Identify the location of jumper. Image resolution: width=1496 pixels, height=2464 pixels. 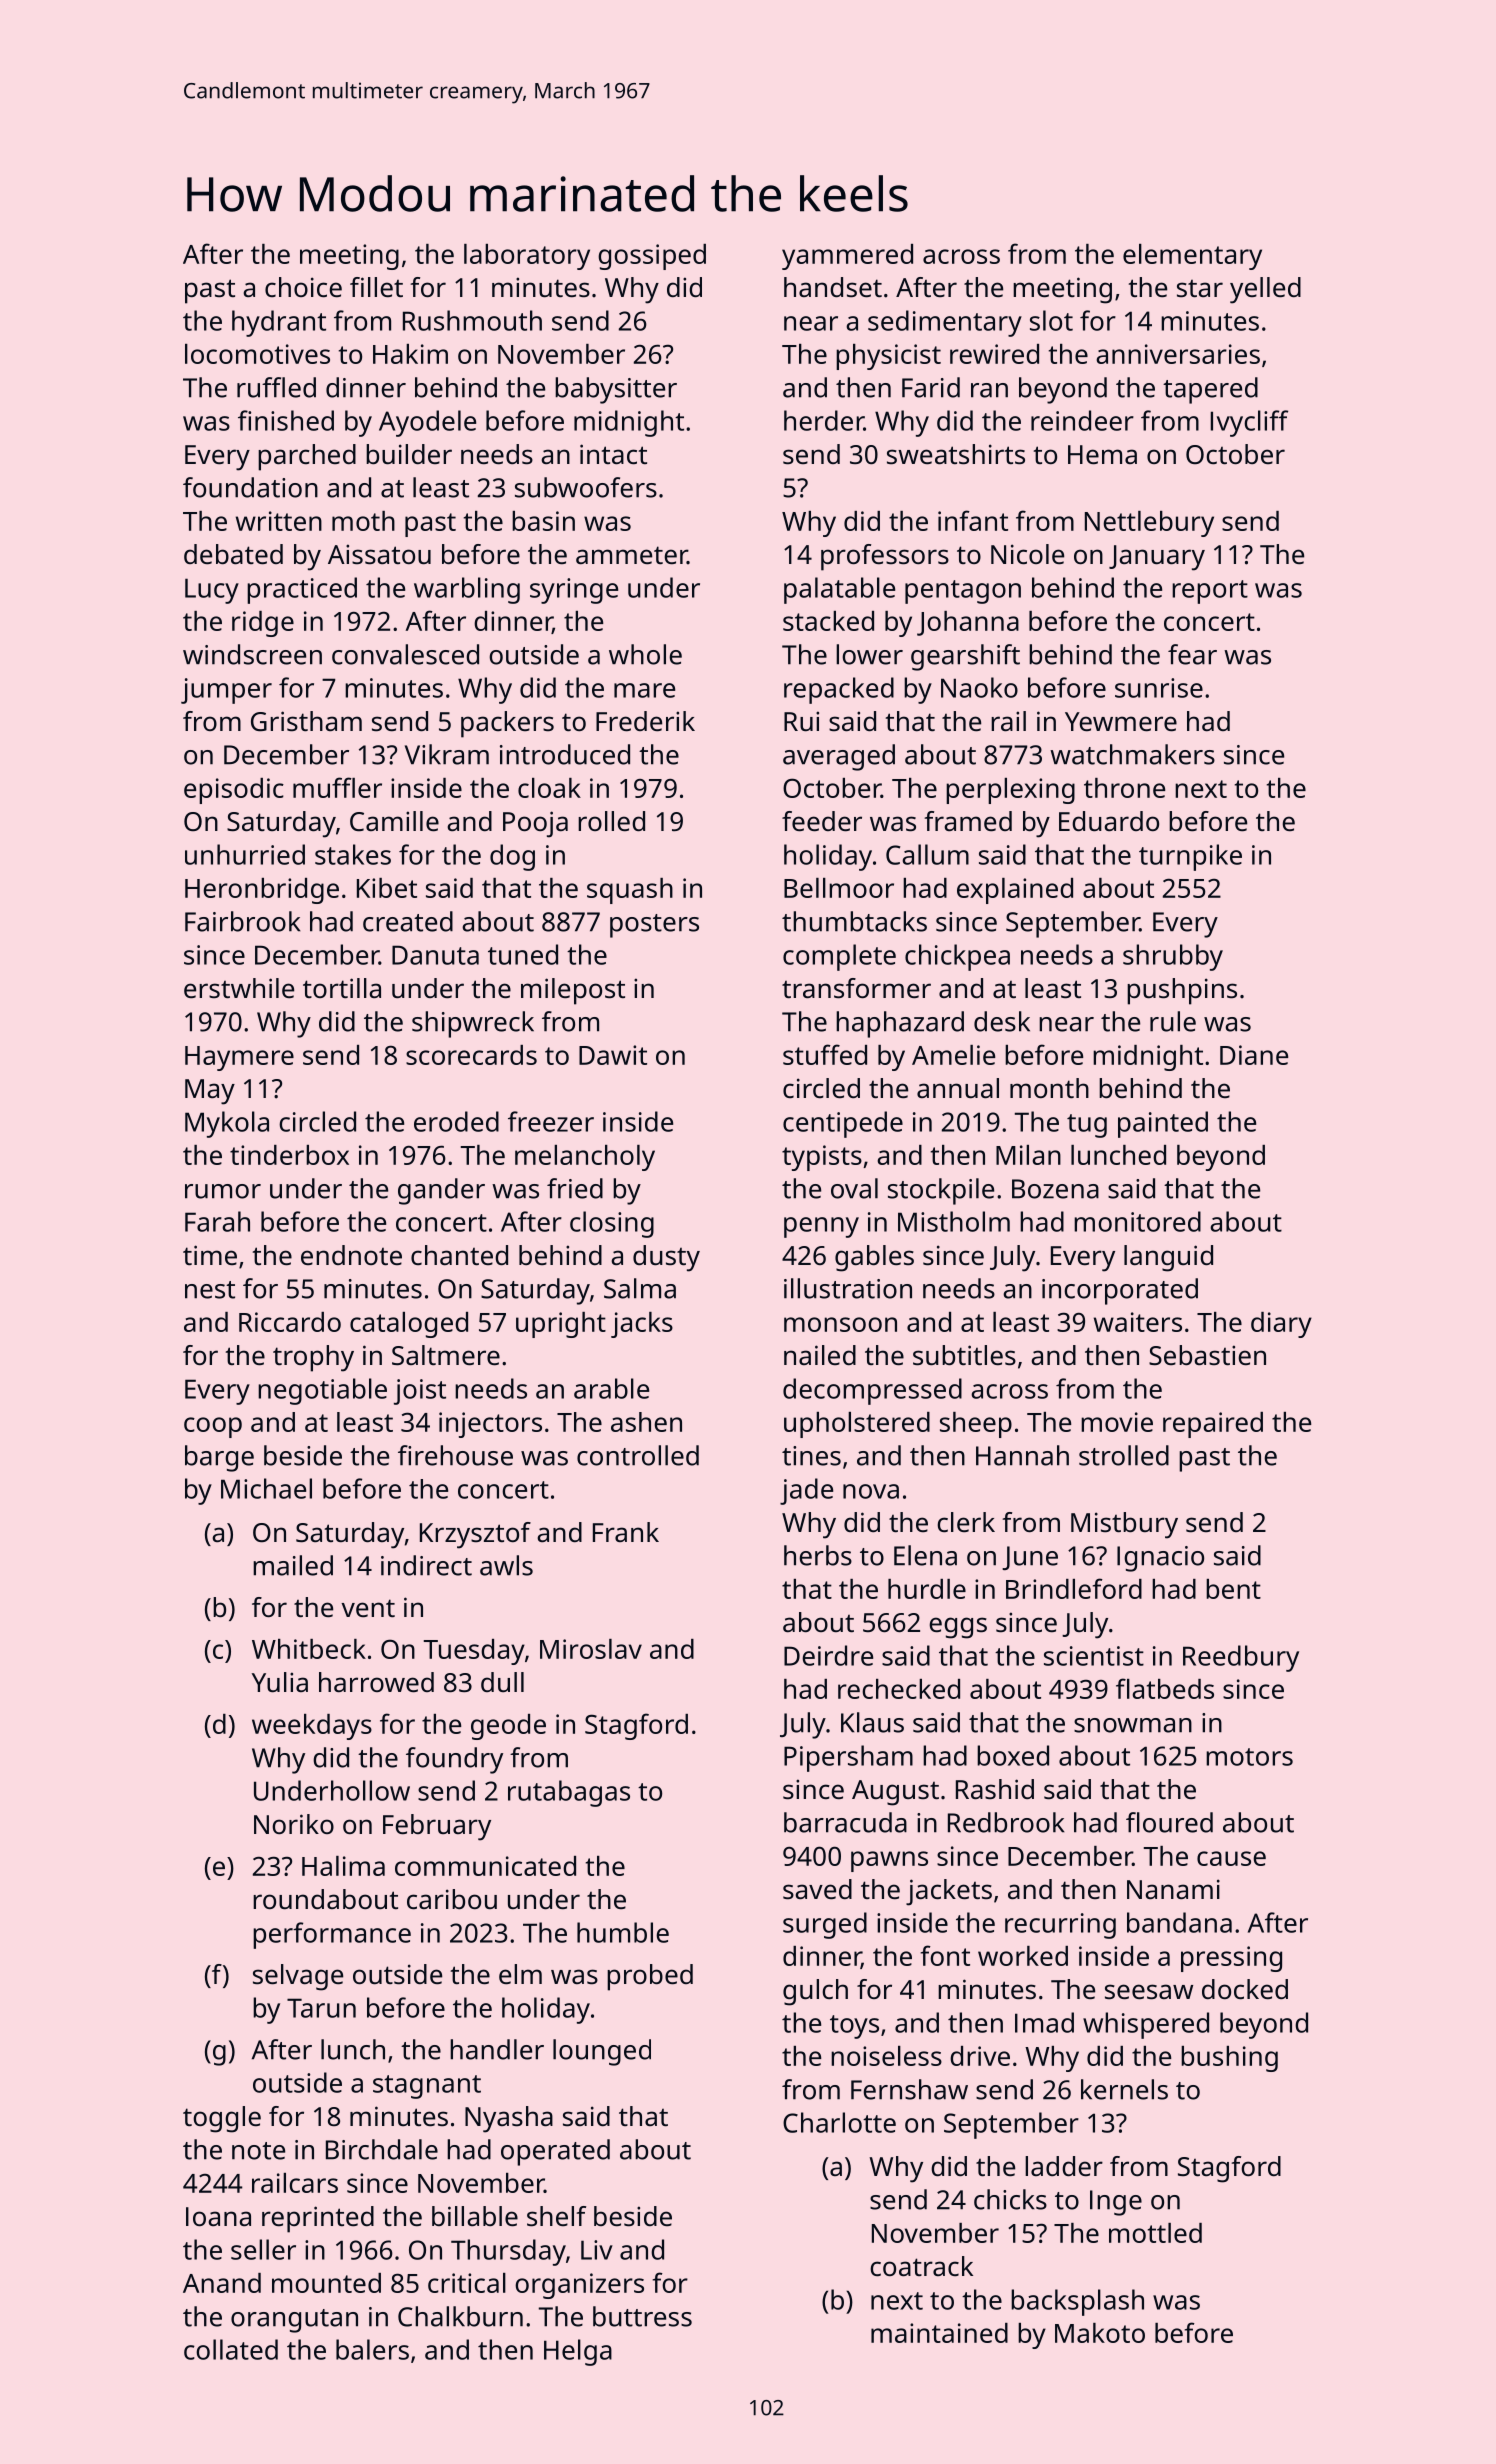
(226, 691).
